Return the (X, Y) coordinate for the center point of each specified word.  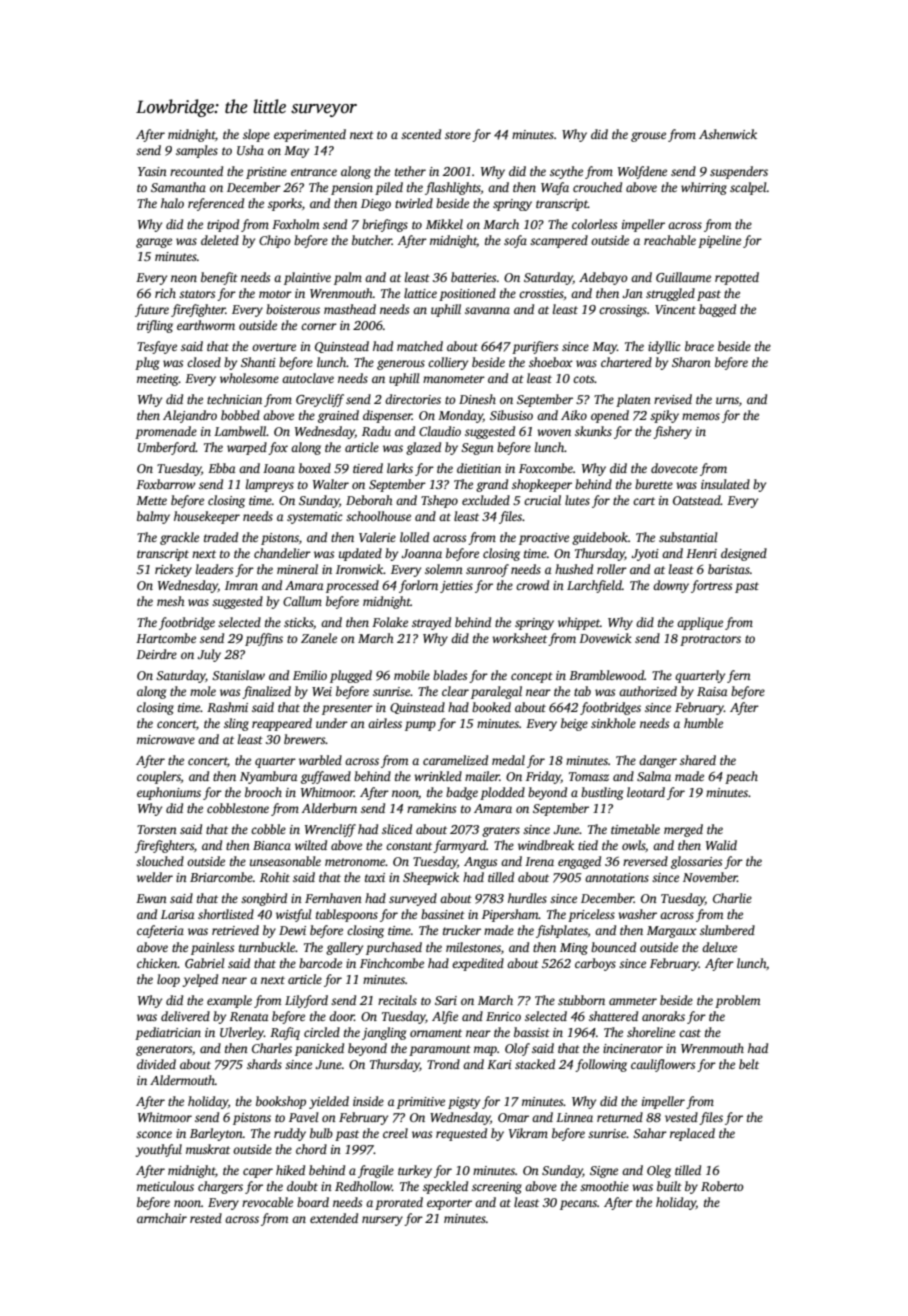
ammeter (633, 1001)
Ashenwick (728, 134)
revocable (267, 1202)
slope (256, 135)
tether (410, 171)
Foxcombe (546, 468)
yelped (200, 980)
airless (385, 723)
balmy (153, 517)
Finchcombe (392, 963)
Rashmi (227, 707)
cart (644, 501)
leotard (646, 792)
